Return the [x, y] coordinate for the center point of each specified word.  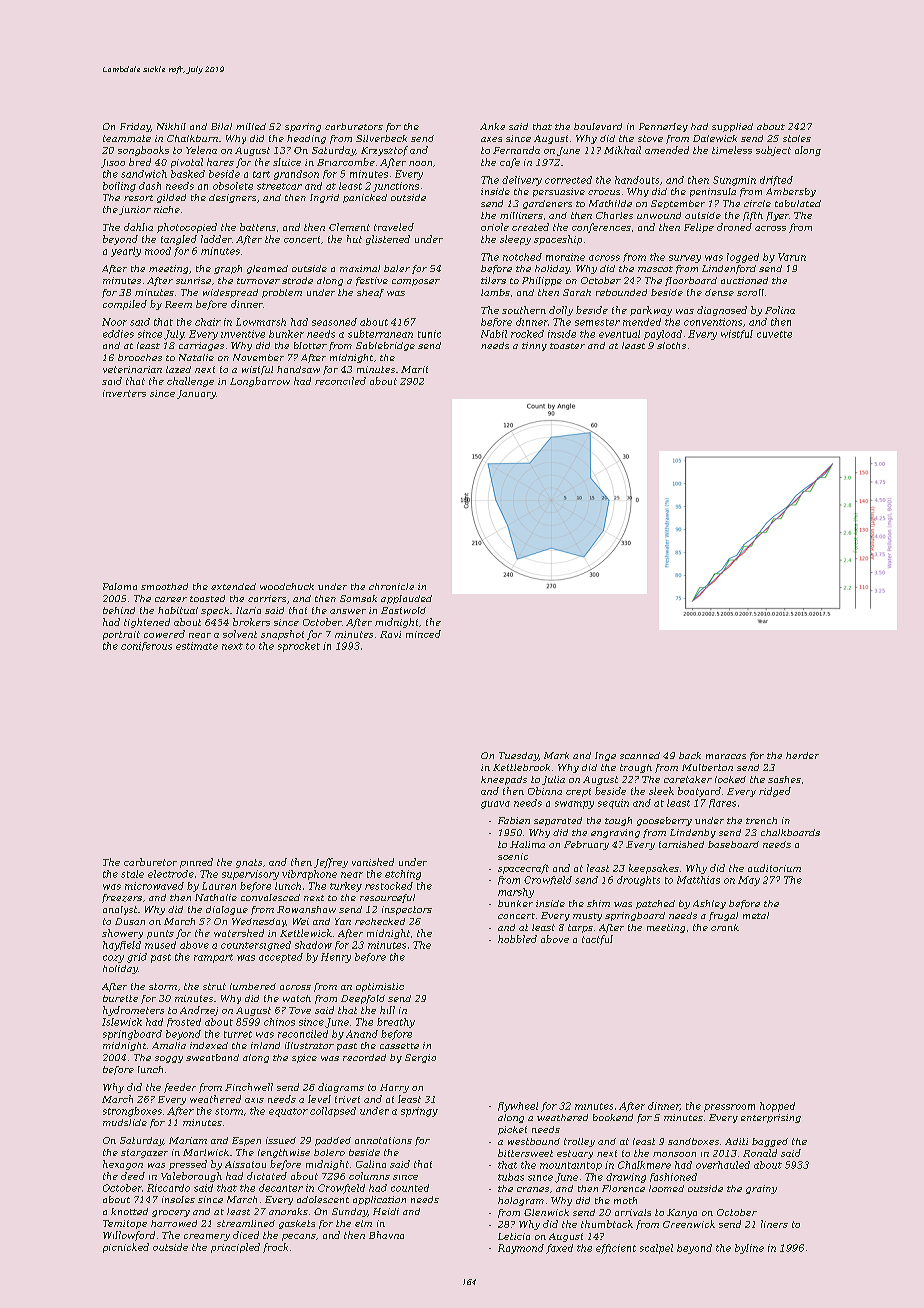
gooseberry [664, 821]
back [690, 755]
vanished [373, 862]
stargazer [144, 1153]
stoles [797, 138]
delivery [522, 181]
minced [423, 634]
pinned [196, 863]
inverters [124, 393]
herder [802, 755]
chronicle [391, 586]
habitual [178, 610]
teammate [127, 138]
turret [238, 1034]
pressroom [729, 1108]
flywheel [518, 1107]
